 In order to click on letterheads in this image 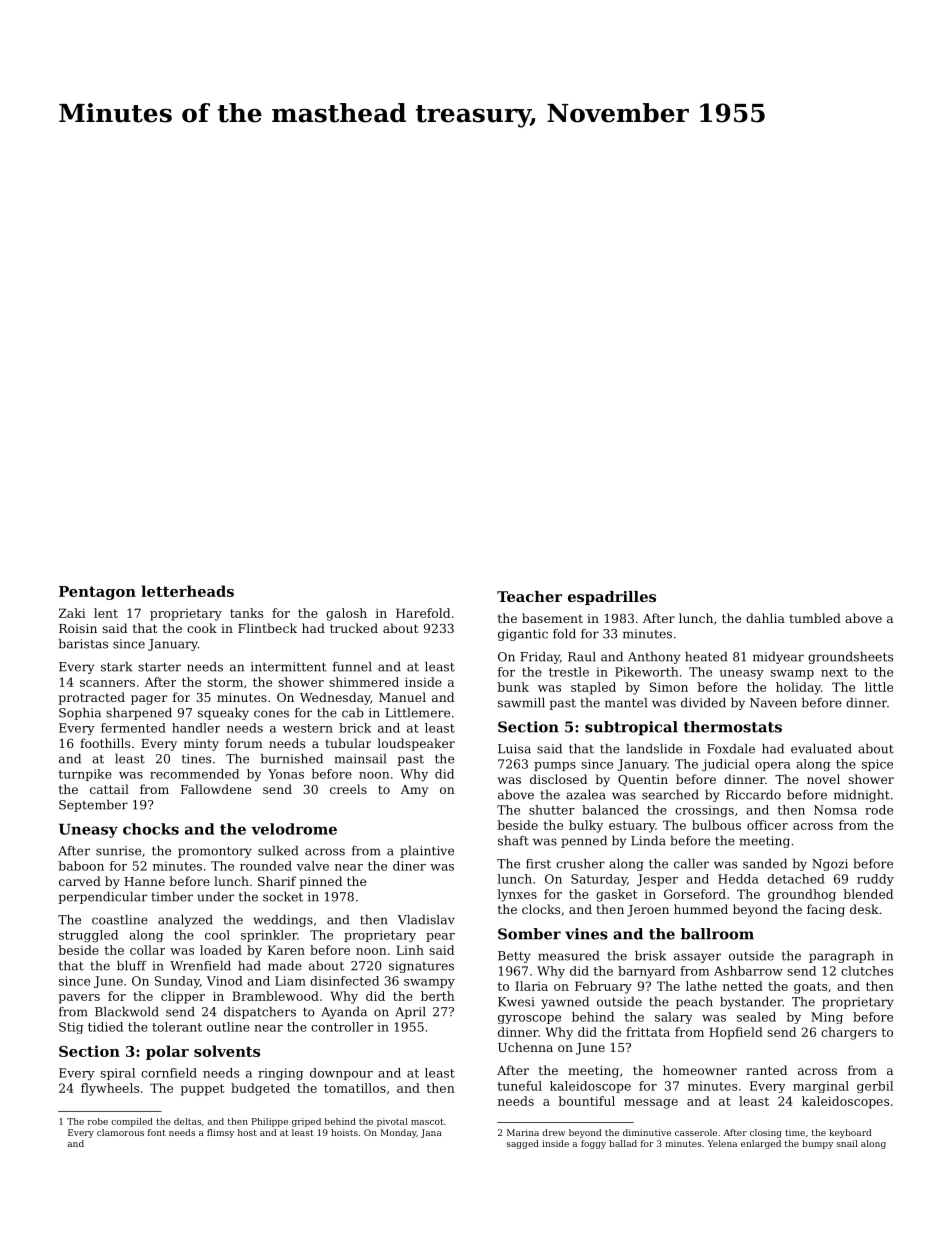, I will do `click(187, 591)`.
